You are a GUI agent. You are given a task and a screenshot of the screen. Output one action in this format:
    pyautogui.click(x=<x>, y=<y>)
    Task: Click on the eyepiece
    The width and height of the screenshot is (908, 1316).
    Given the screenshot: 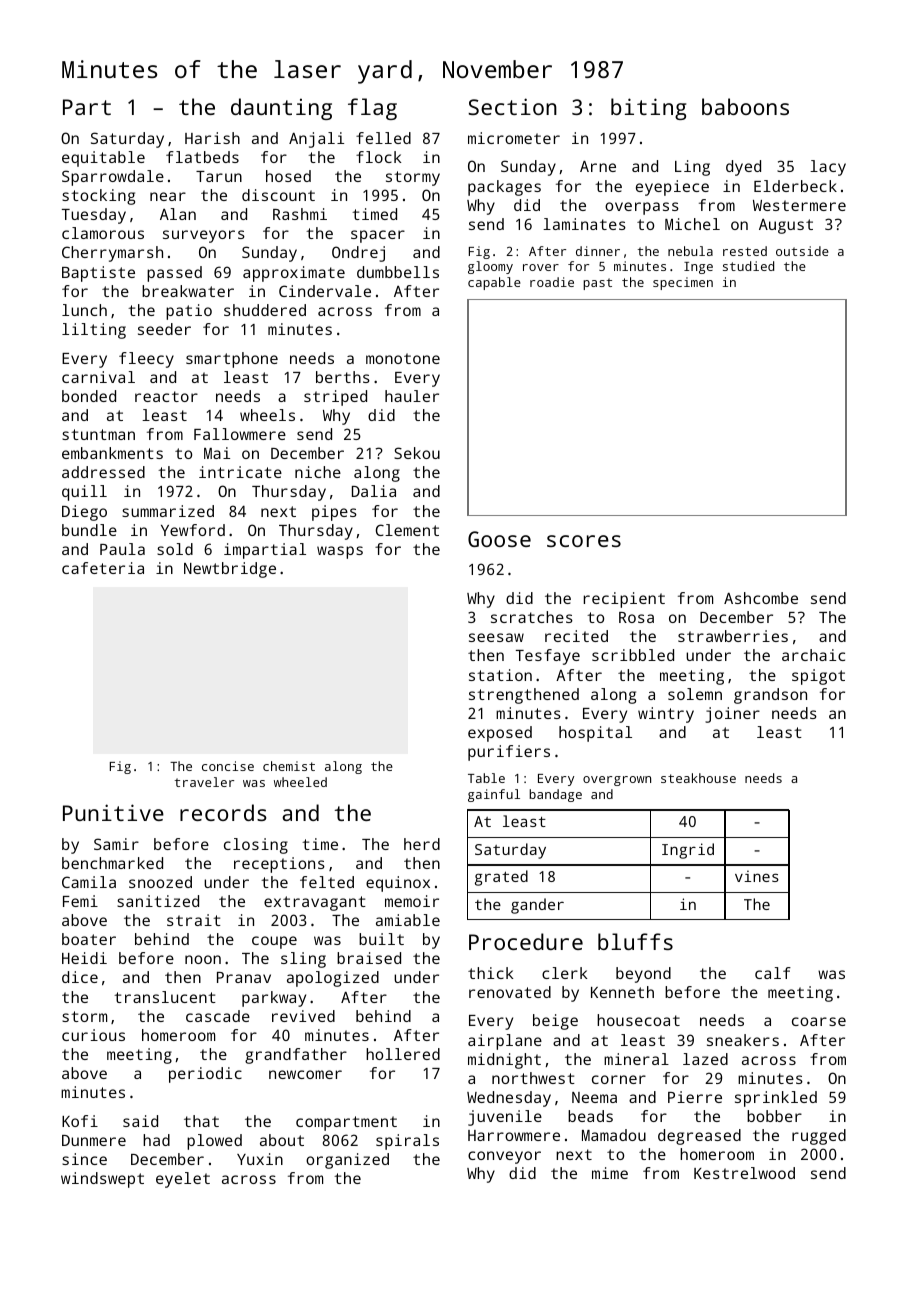 What is the action you would take?
    pyautogui.click(x=672, y=188)
